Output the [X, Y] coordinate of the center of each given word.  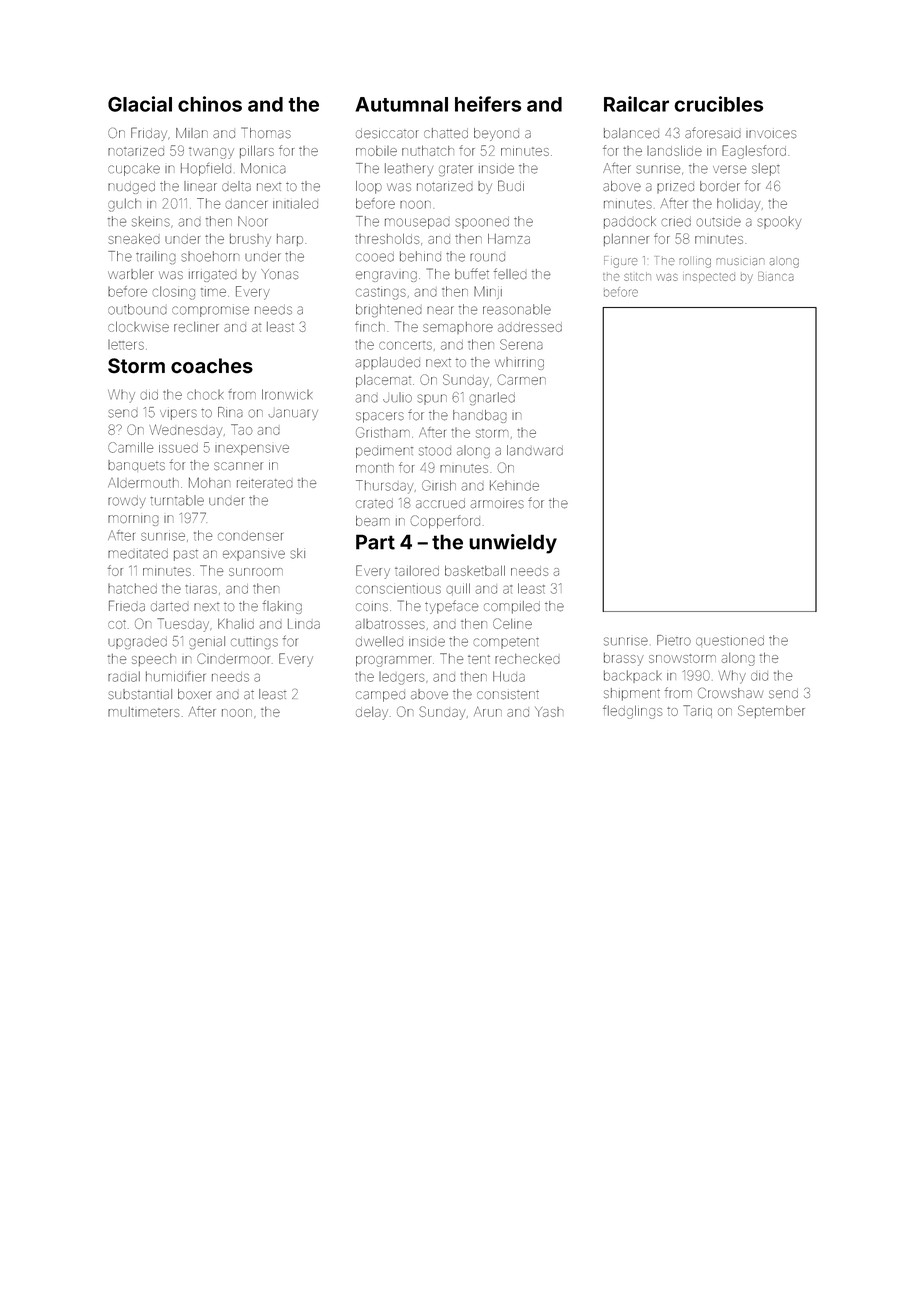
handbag [480, 416]
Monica [263, 168]
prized [675, 188]
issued [178, 448]
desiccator [387, 133]
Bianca [776, 276]
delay [372, 713]
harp [290, 240]
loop [369, 187]
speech [154, 660]
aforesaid [713, 133]
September [771, 711]
